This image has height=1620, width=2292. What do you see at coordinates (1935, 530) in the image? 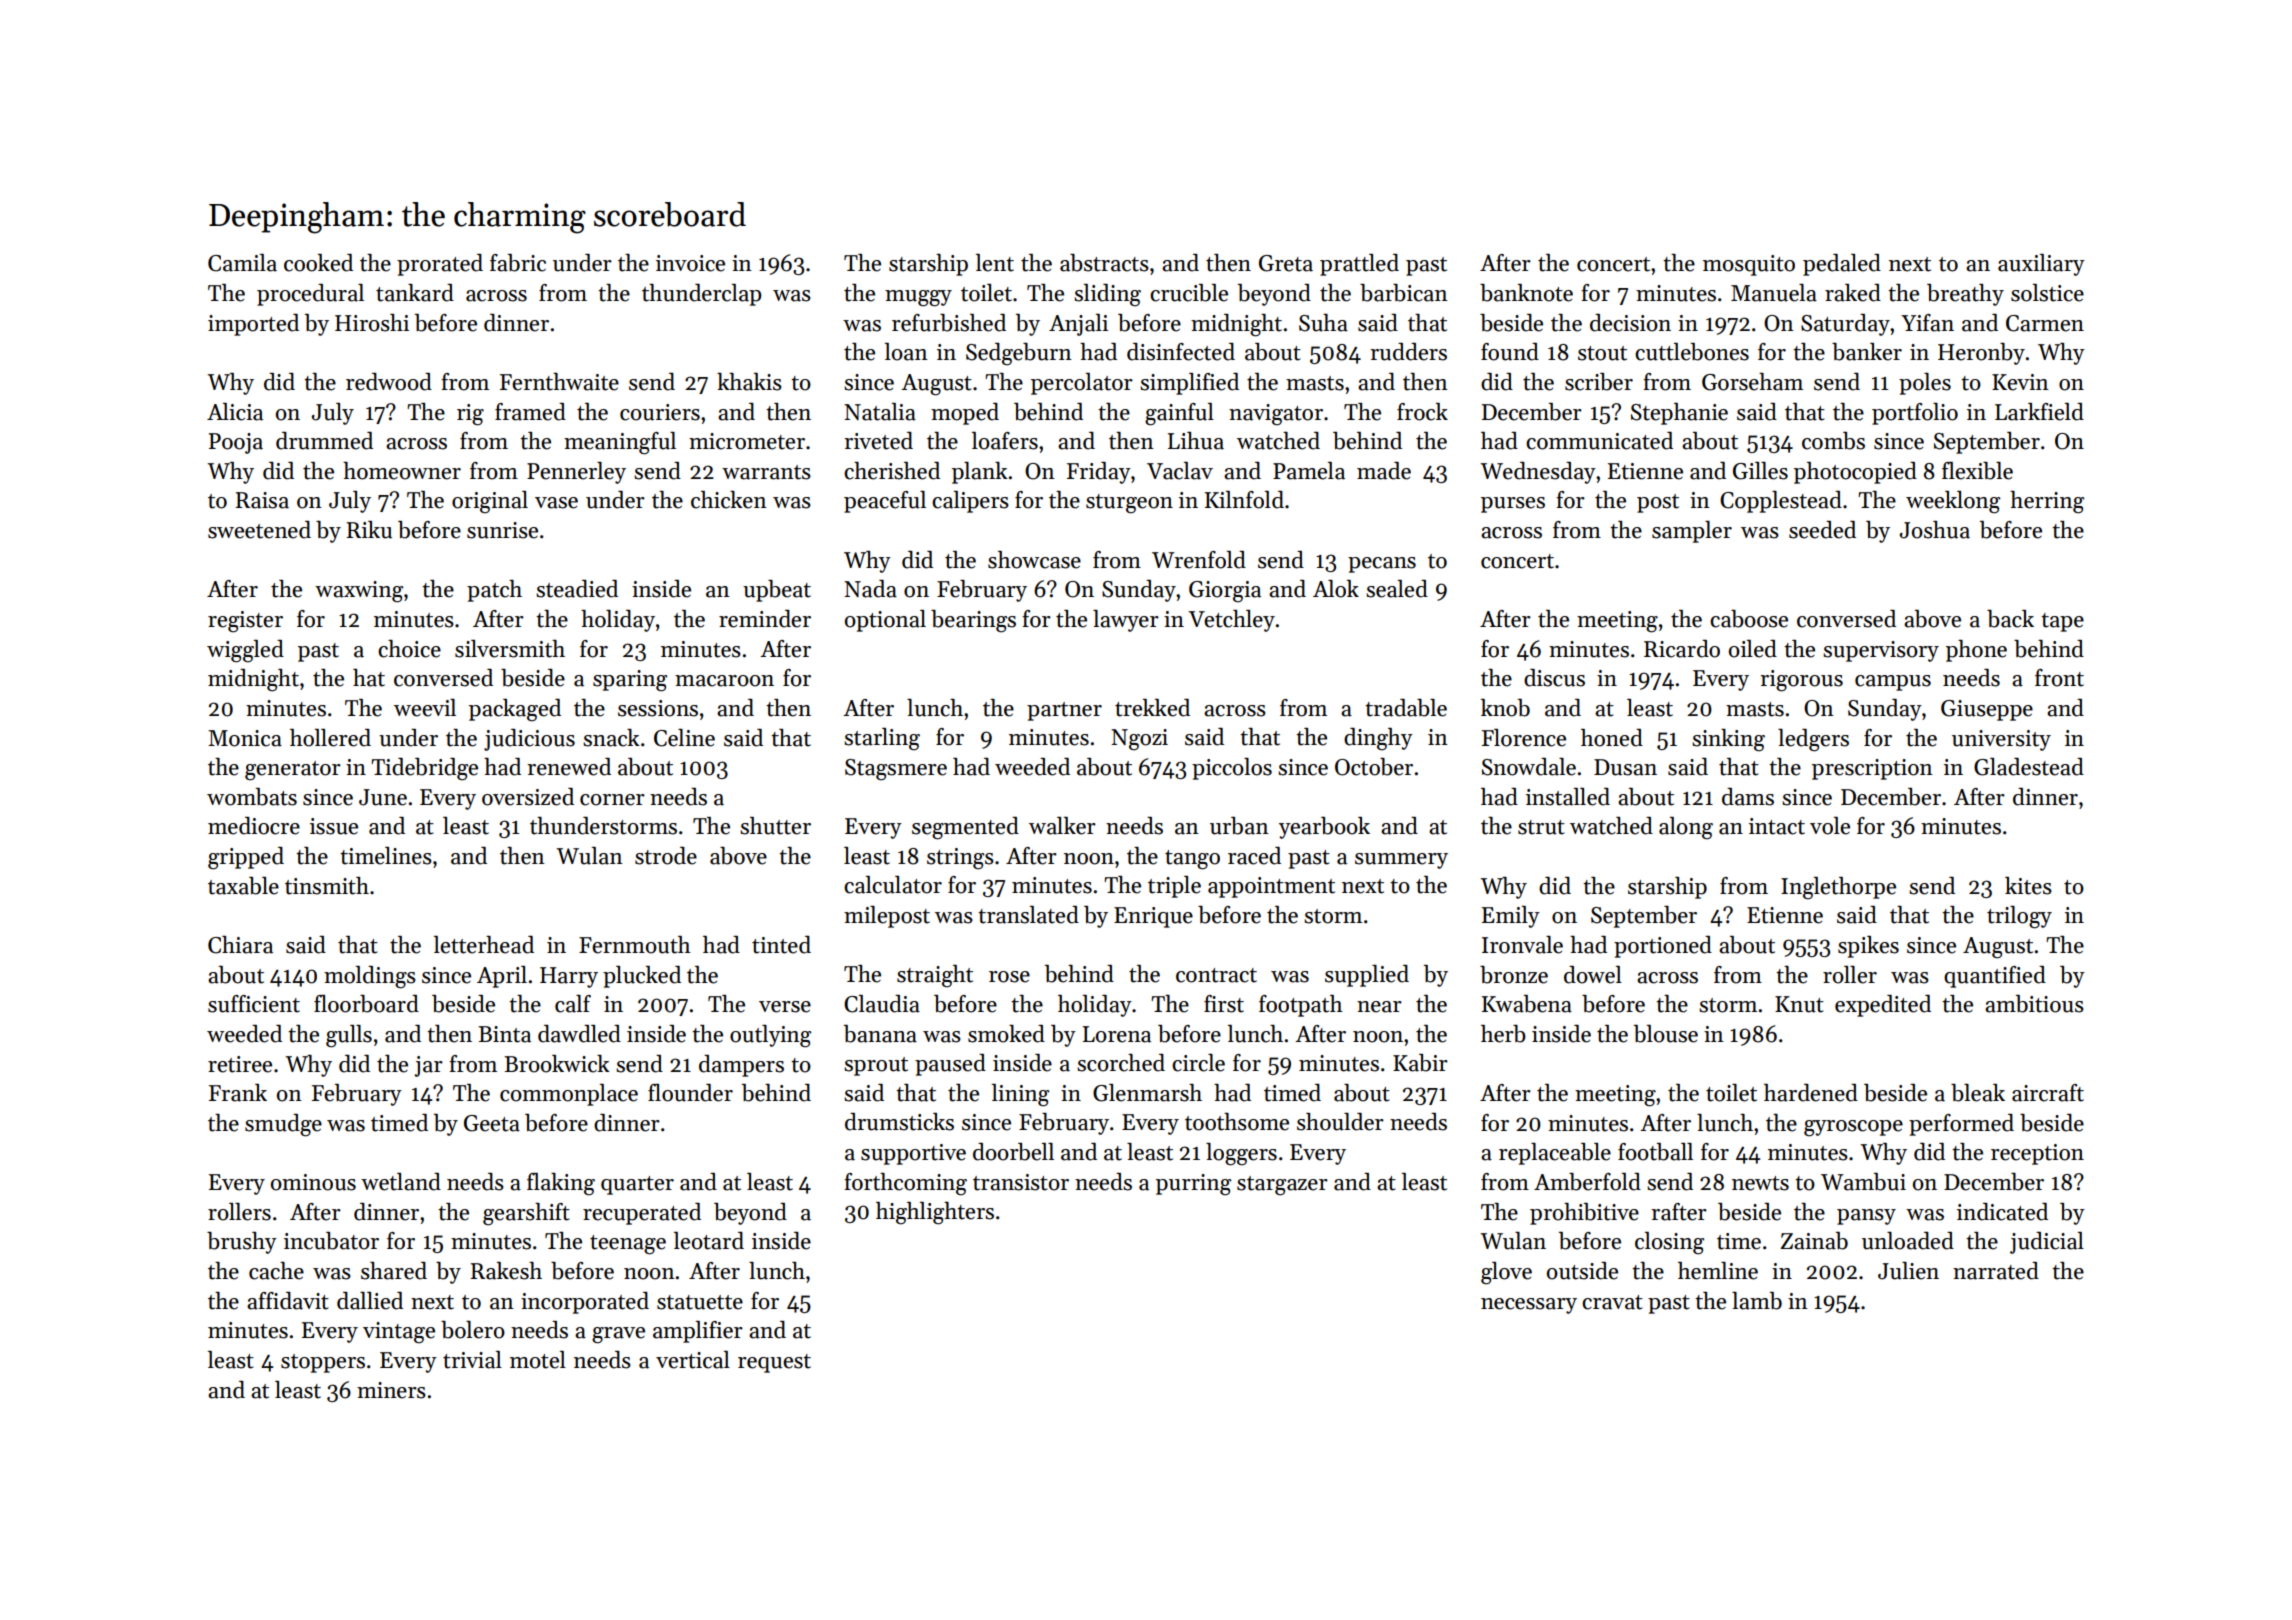
I see `Joshua` at bounding box center [1935, 530].
